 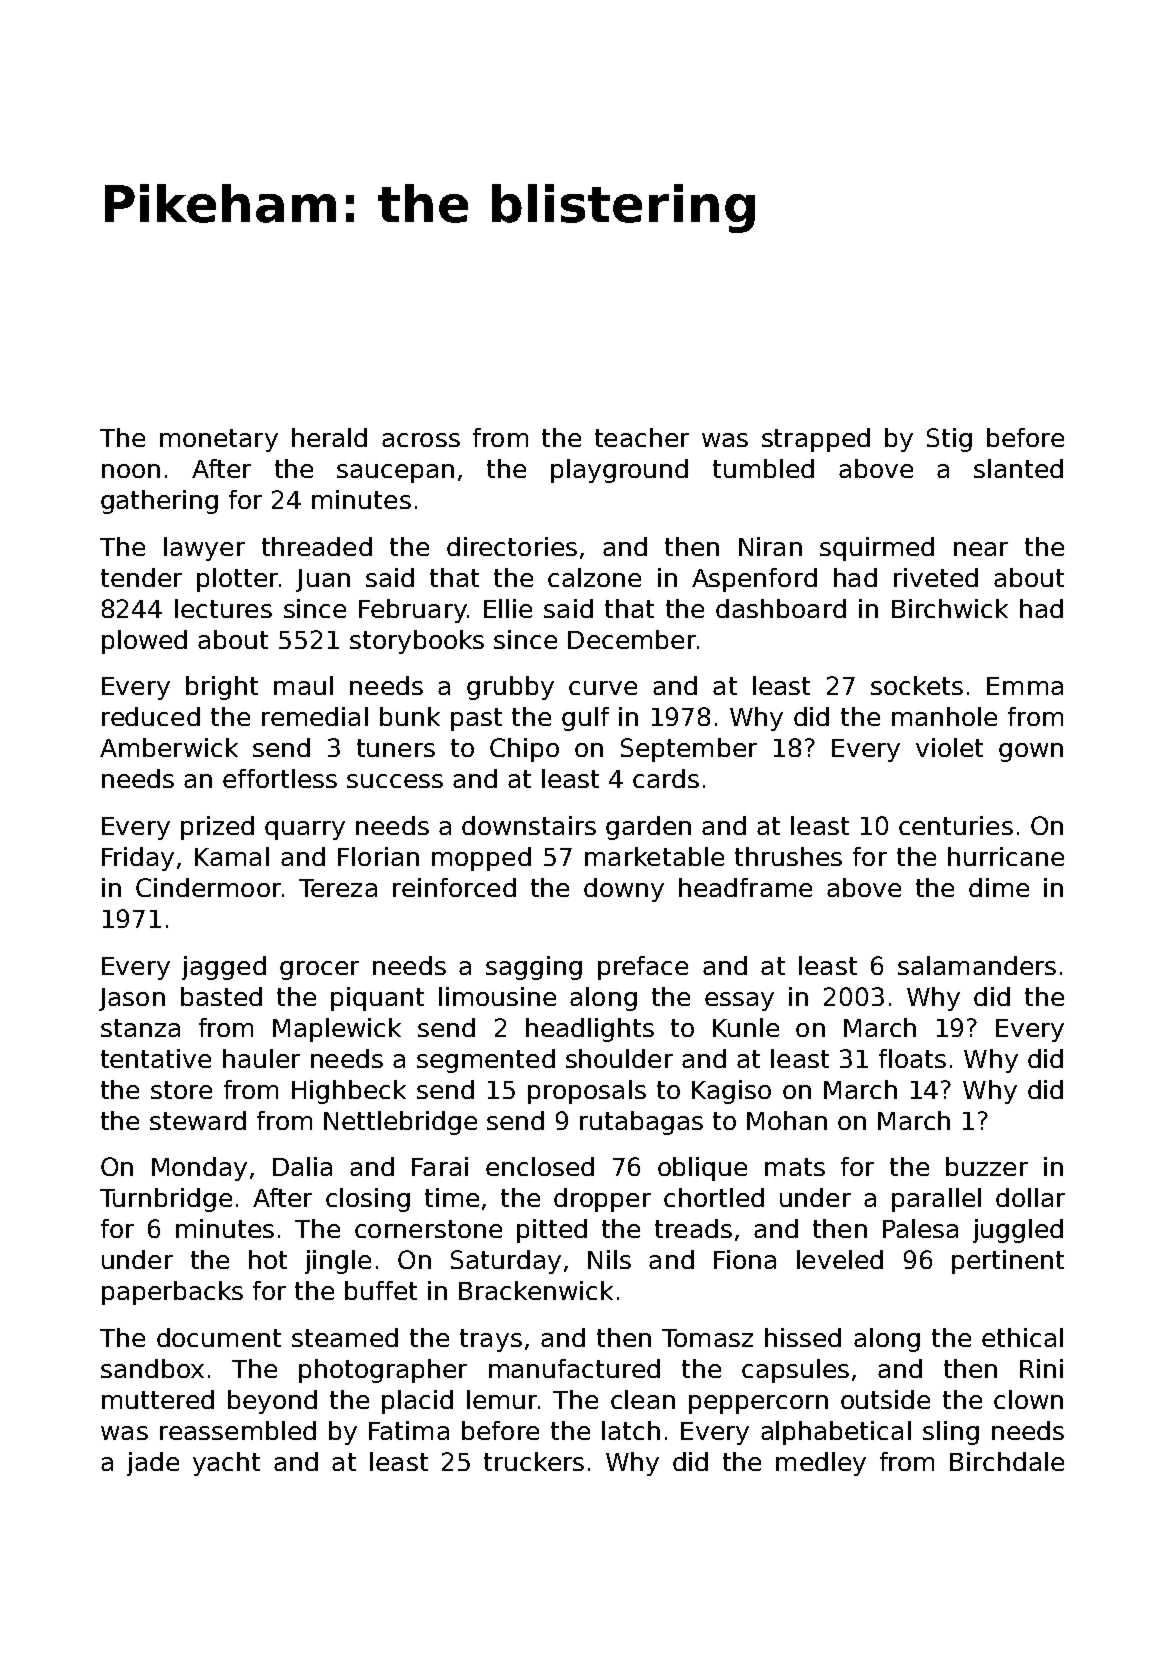 What do you see at coordinates (642, 437) in the screenshot?
I see `teacher` at bounding box center [642, 437].
